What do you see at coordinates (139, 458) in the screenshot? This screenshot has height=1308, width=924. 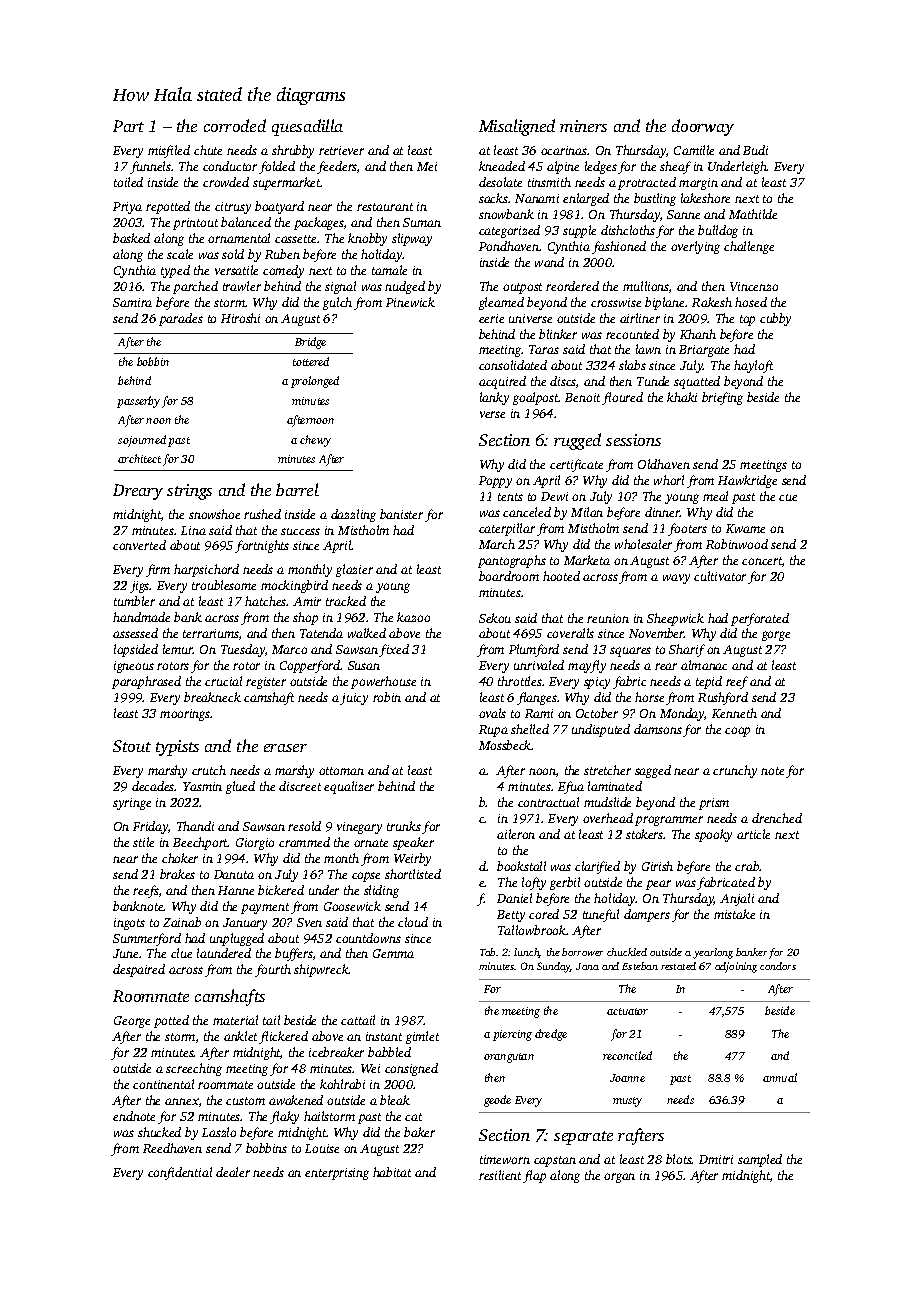 I see `architect` at bounding box center [139, 458].
